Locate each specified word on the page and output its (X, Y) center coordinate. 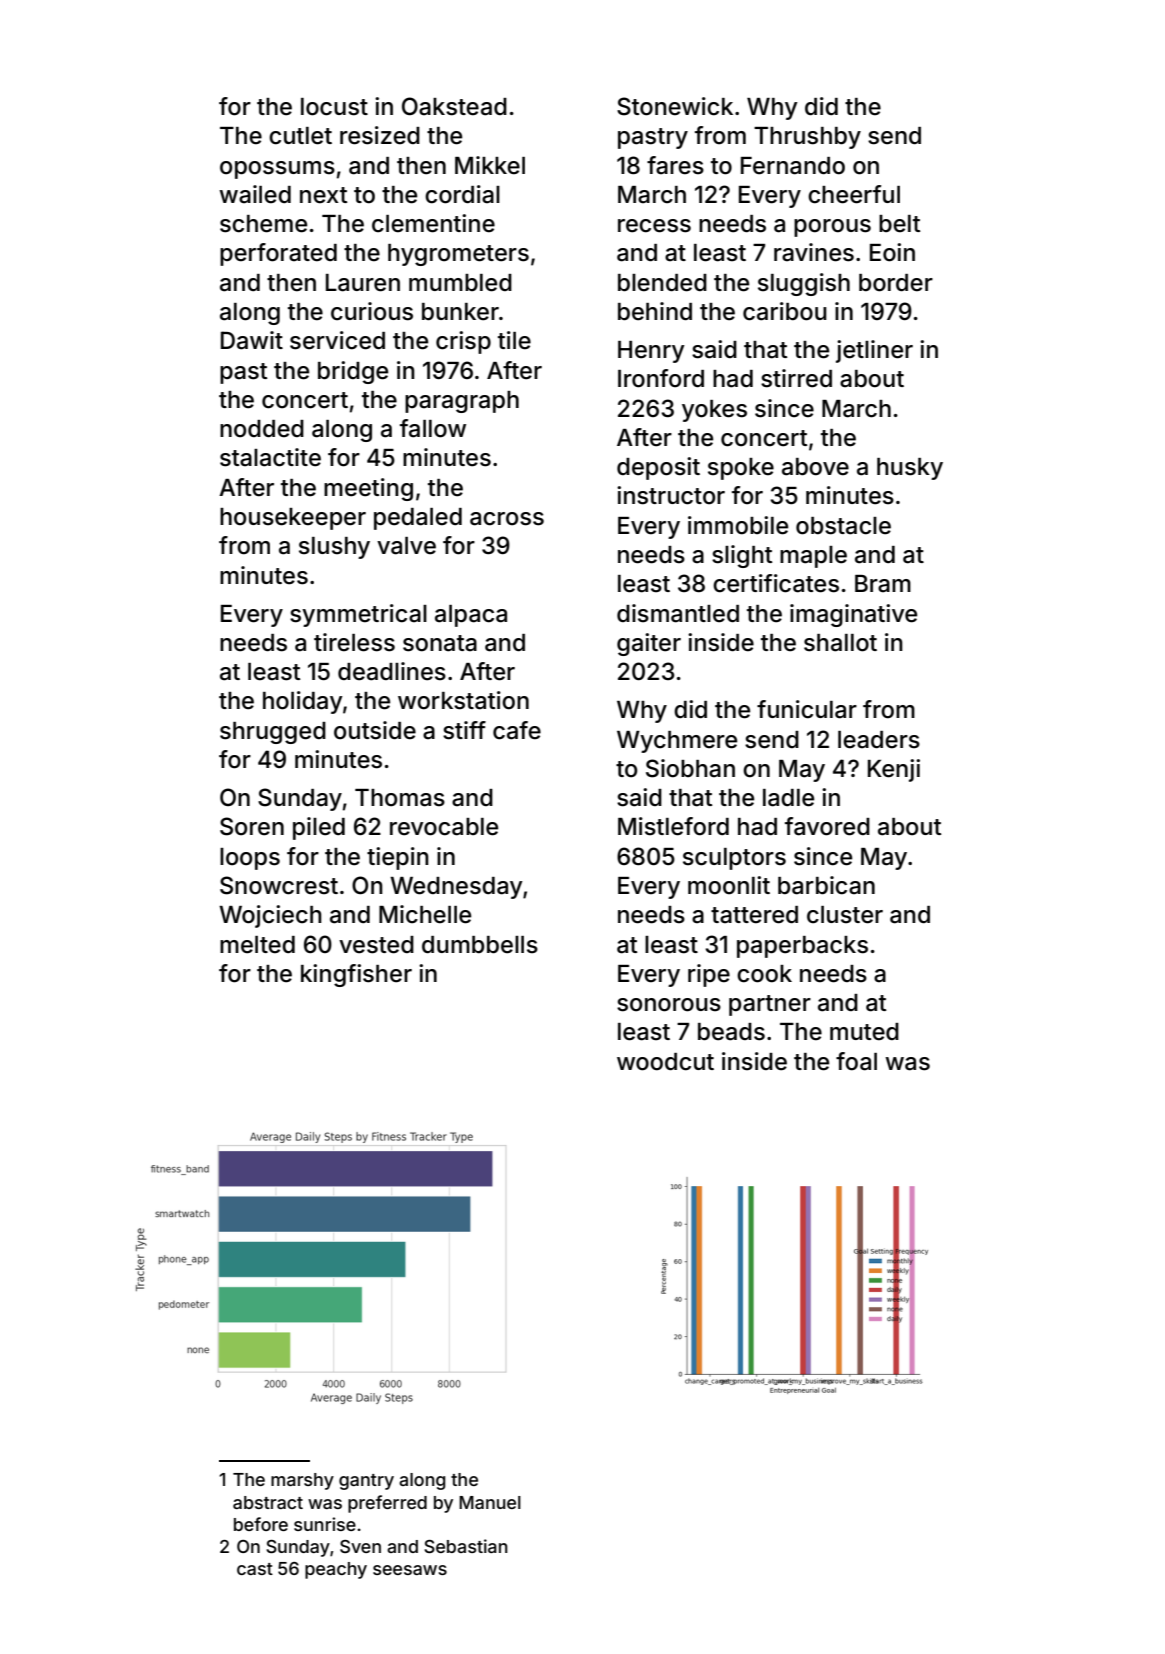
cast (255, 1569)
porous (832, 228)
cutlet (300, 136)
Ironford (661, 378)
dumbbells (480, 945)
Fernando (793, 166)
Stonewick (675, 106)
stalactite (270, 457)
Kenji (894, 770)
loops (250, 859)
